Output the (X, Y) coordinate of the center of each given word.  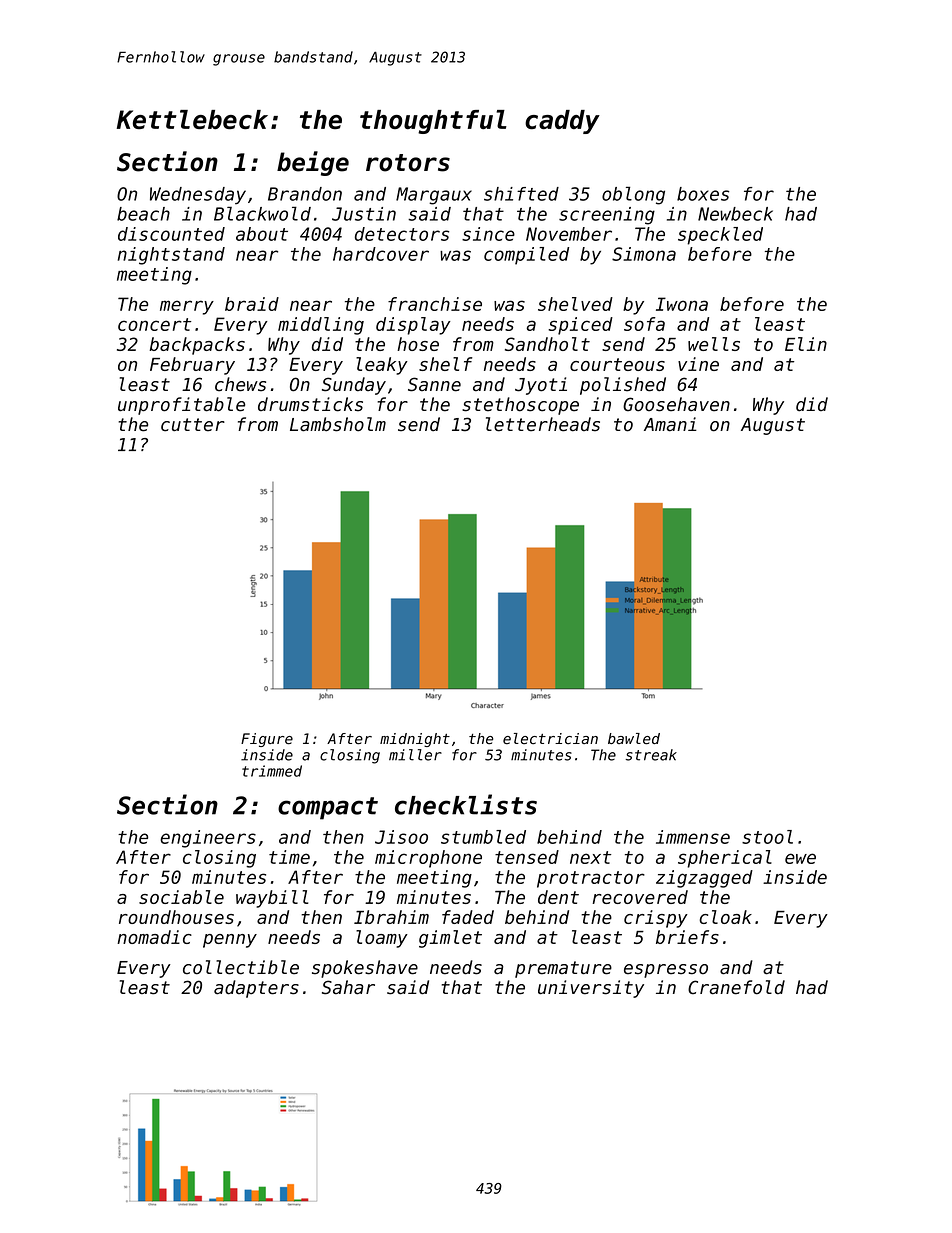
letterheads (543, 424)
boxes (703, 194)
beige (313, 163)
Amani (670, 424)
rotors (408, 163)
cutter (193, 425)
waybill (272, 899)
